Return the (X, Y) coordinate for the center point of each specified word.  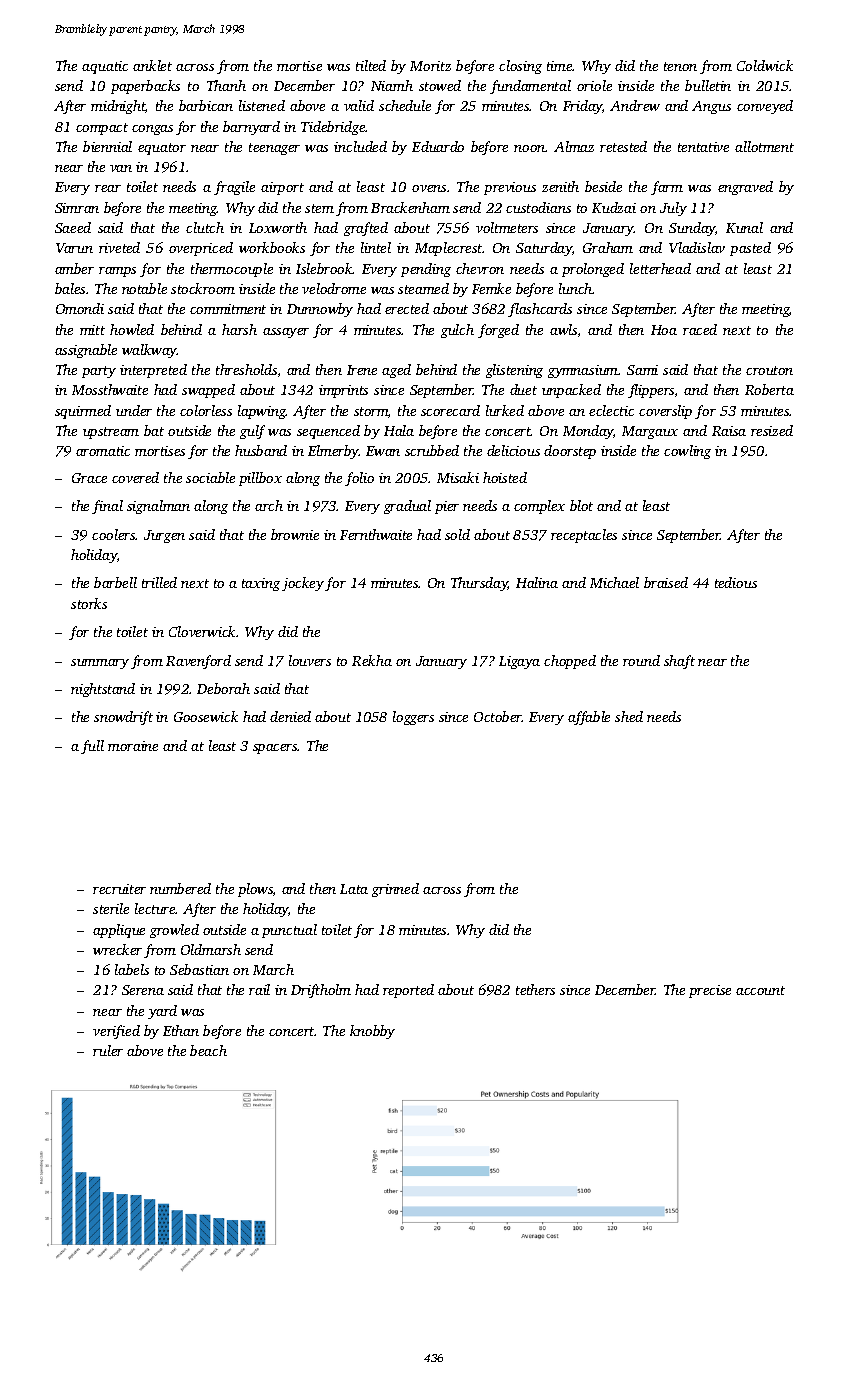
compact (102, 129)
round (641, 660)
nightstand (103, 690)
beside (603, 186)
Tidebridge (333, 128)
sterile (111, 908)
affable (589, 718)
